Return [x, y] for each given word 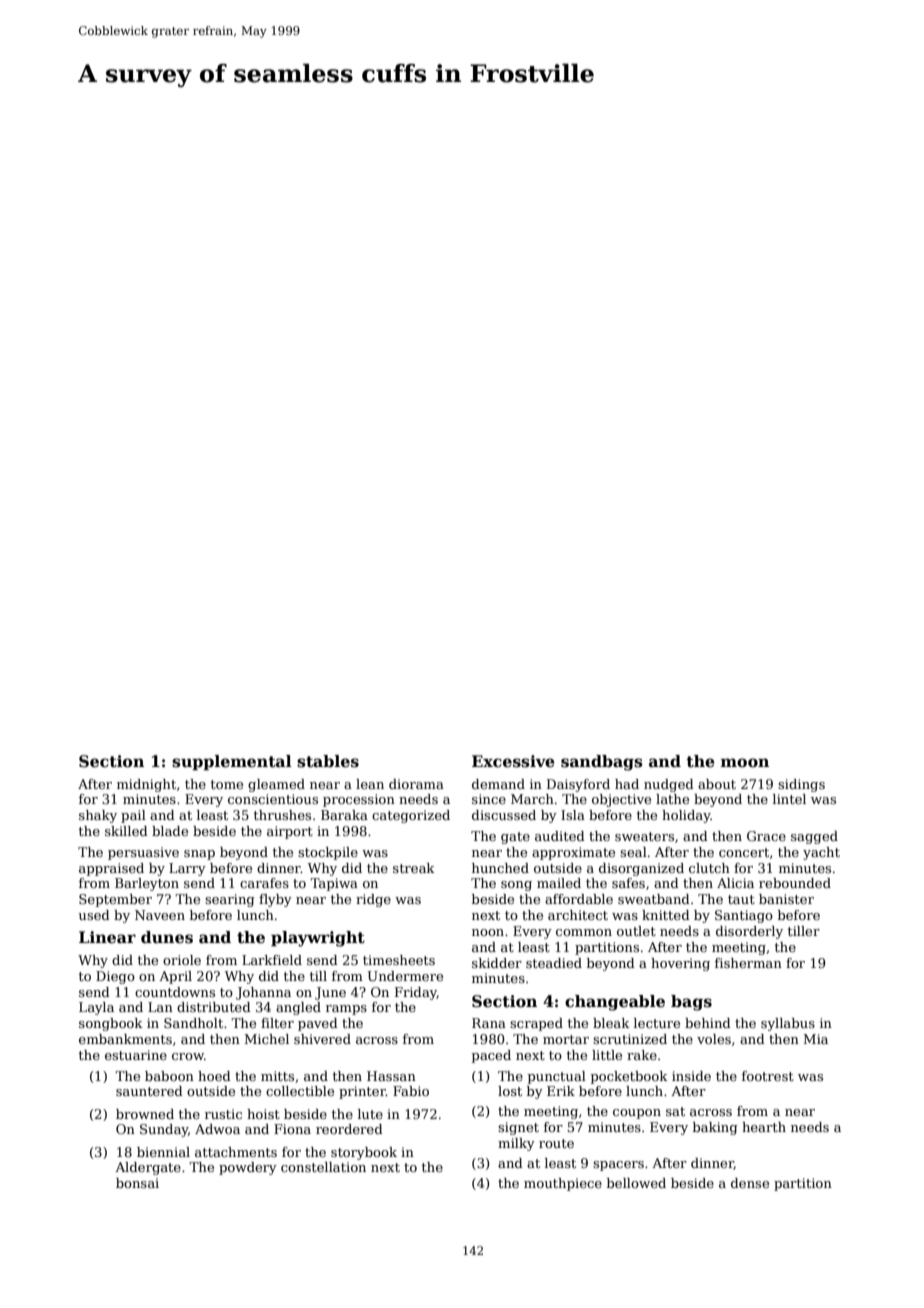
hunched [500, 868]
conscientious [273, 799]
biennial [163, 1152]
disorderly [749, 932]
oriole [182, 960]
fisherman [748, 963]
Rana [489, 1023]
